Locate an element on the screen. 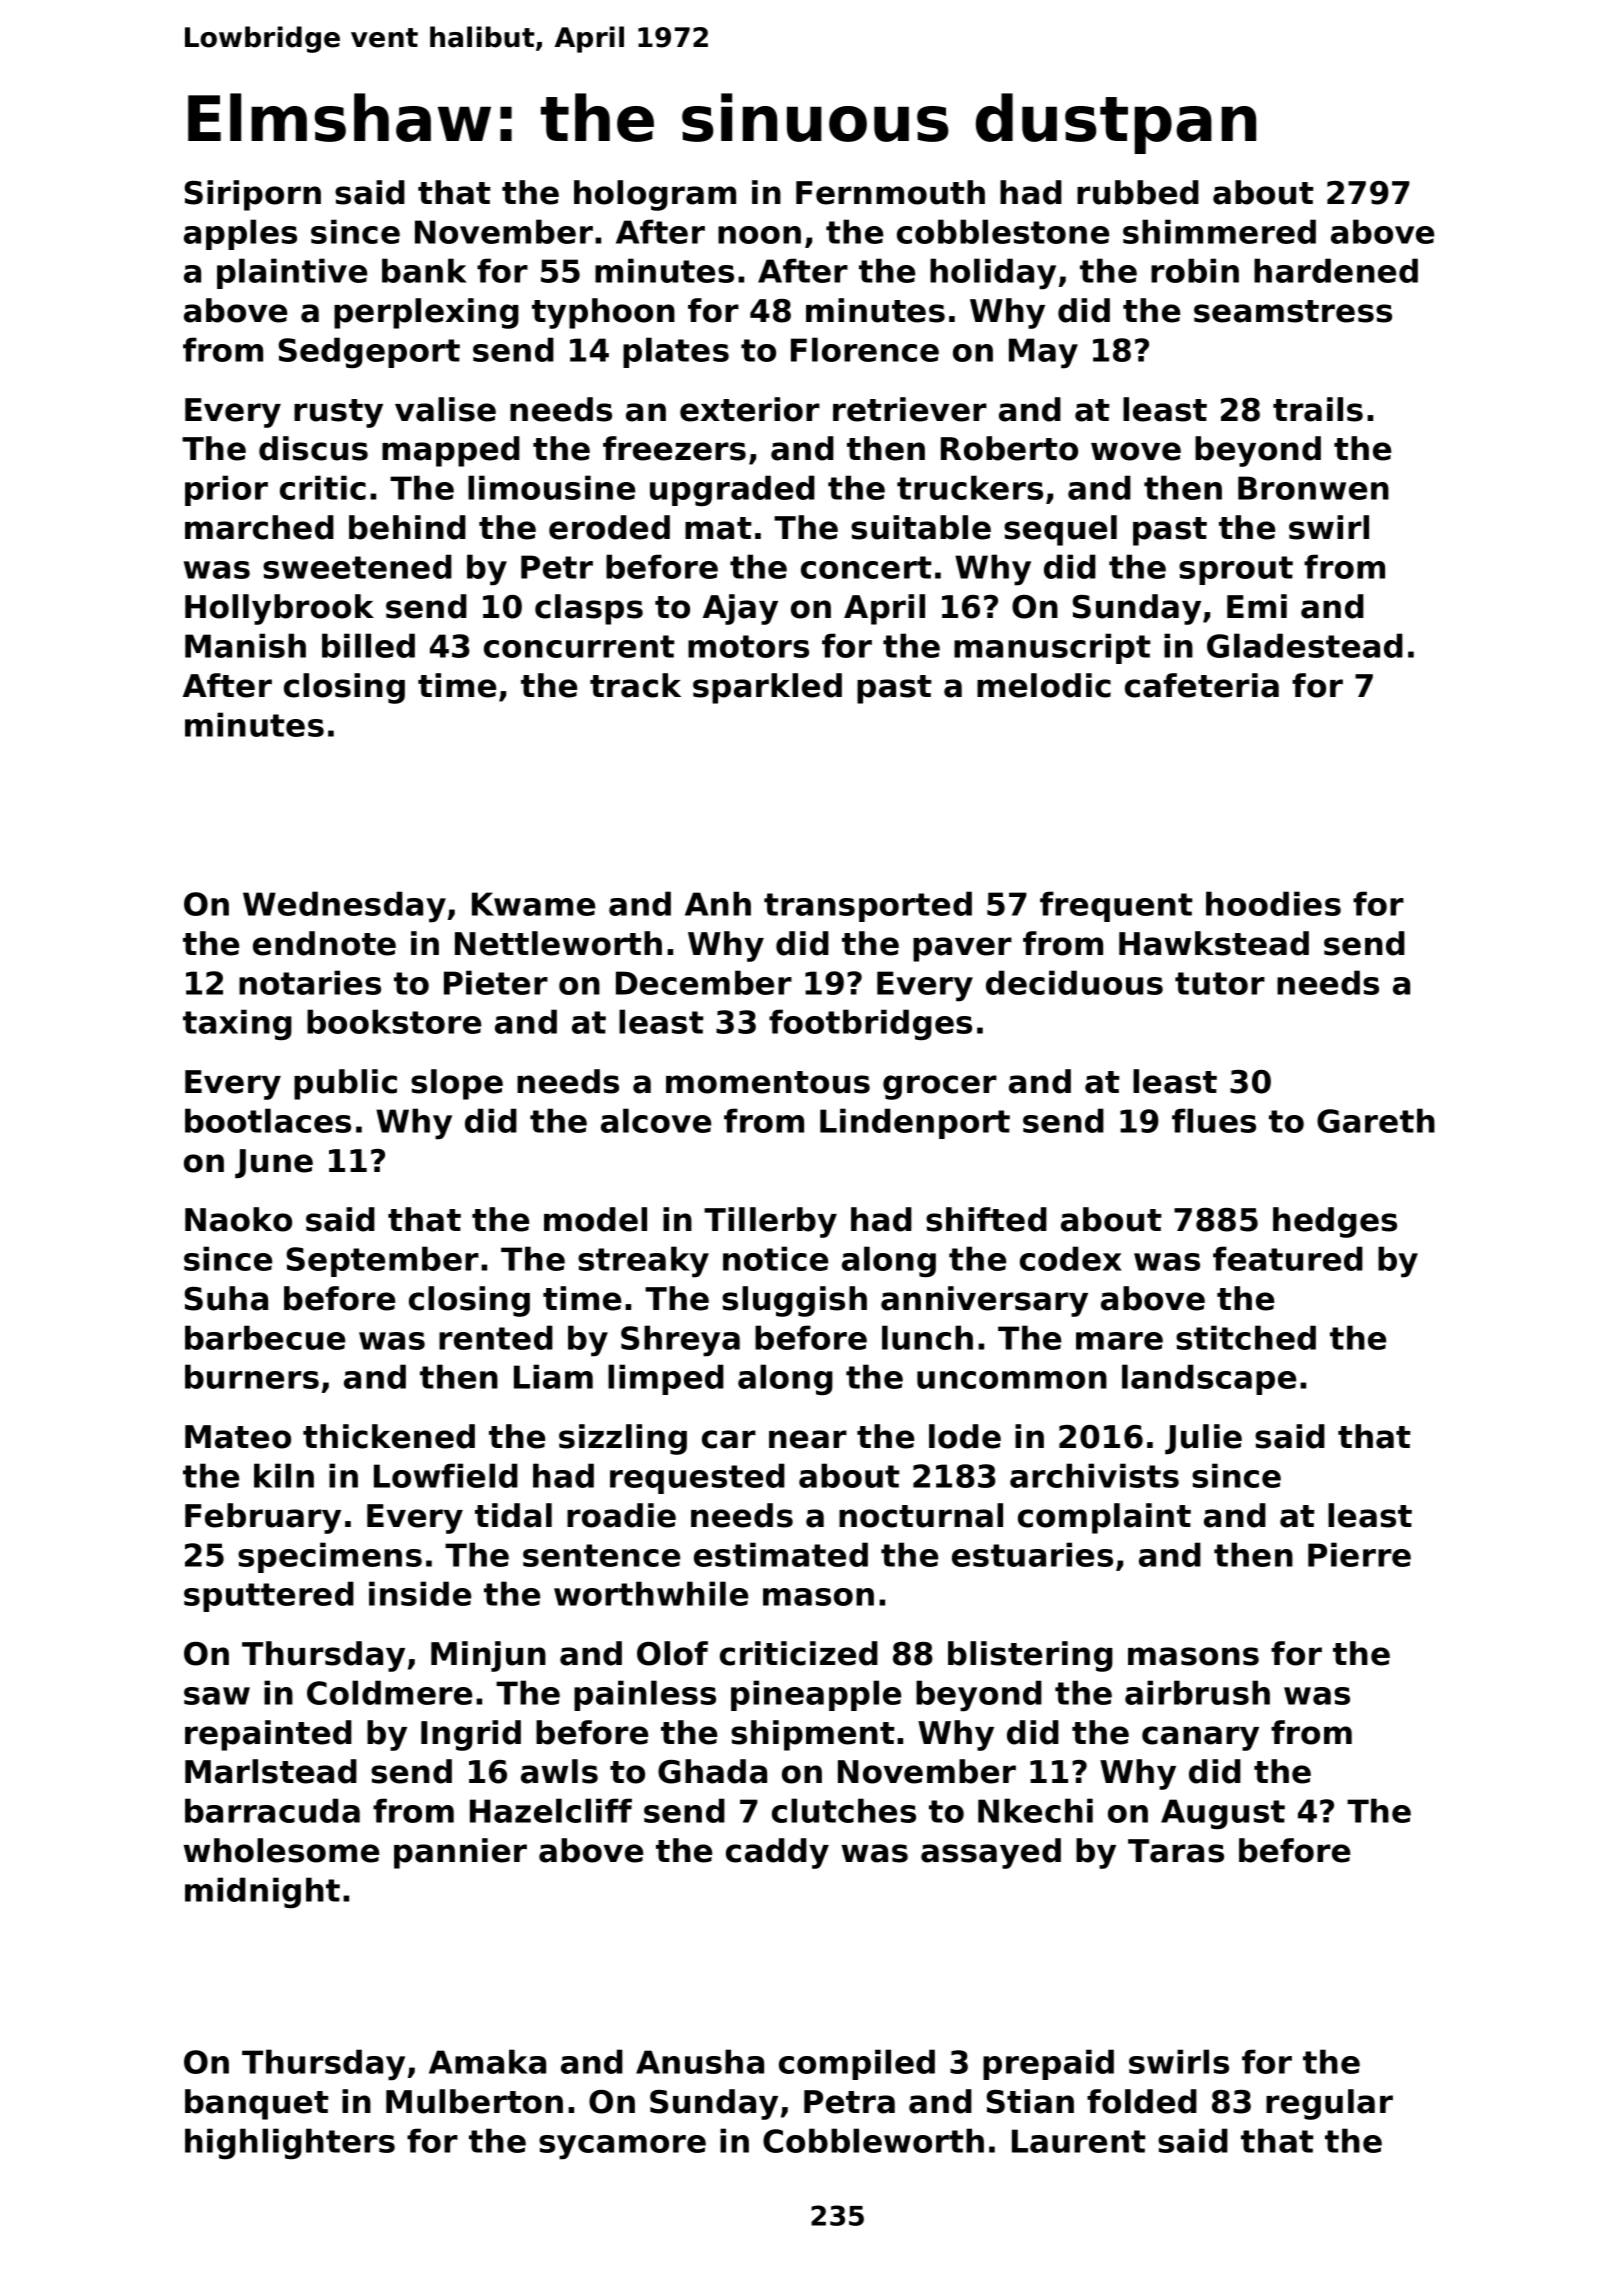 The width and height of the screenshot is (1620, 2292). Anusha is located at coordinates (700, 2061).
